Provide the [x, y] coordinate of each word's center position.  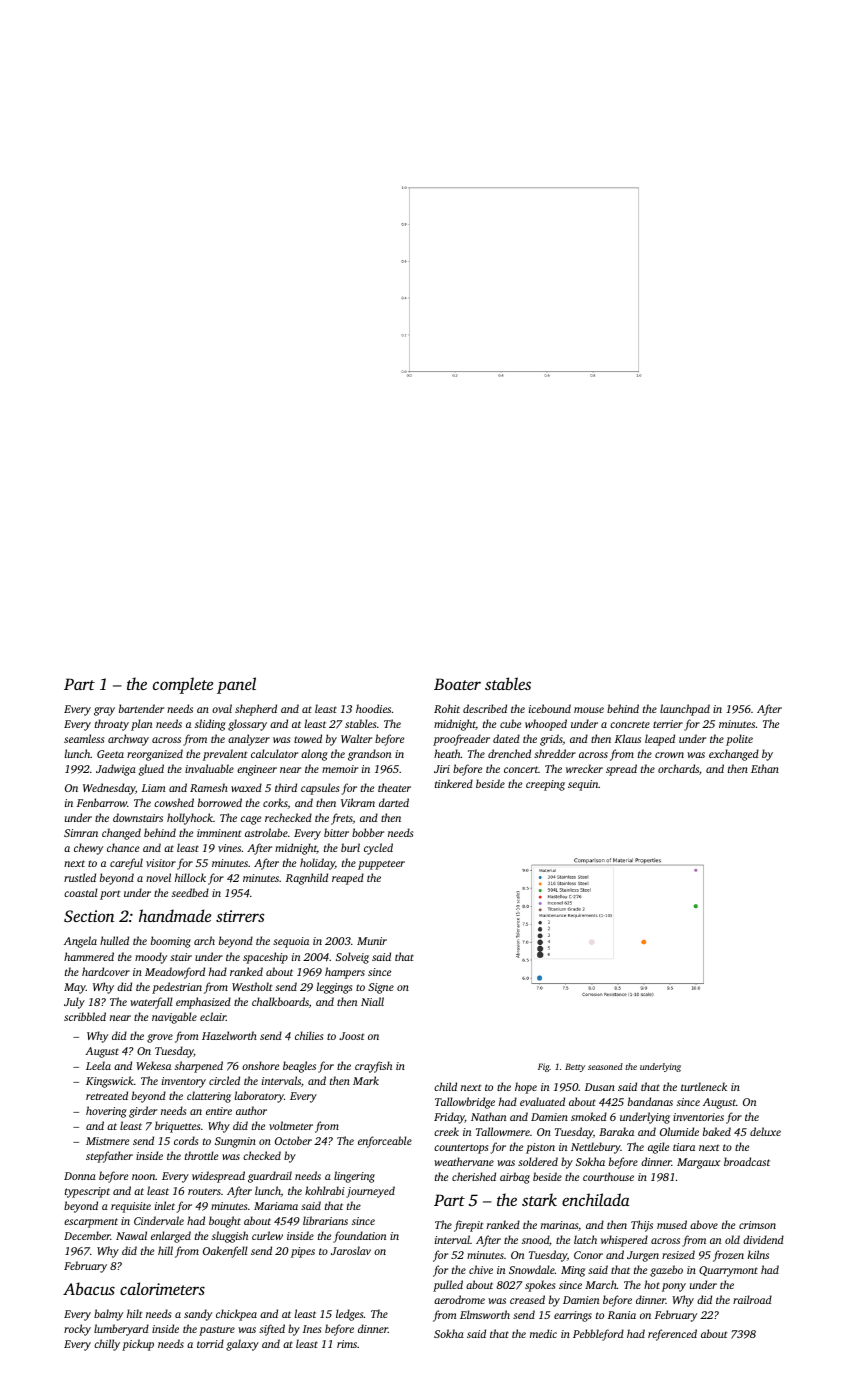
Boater [457, 684]
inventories [698, 1117]
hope [526, 1088]
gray [104, 711]
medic [543, 1333]
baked [717, 1131]
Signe [381, 988]
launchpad [685, 710]
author [251, 1110]
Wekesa [153, 1065]
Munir [372, 941]
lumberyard [121, 1330]
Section [89, 916]
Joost [351, 1036]
